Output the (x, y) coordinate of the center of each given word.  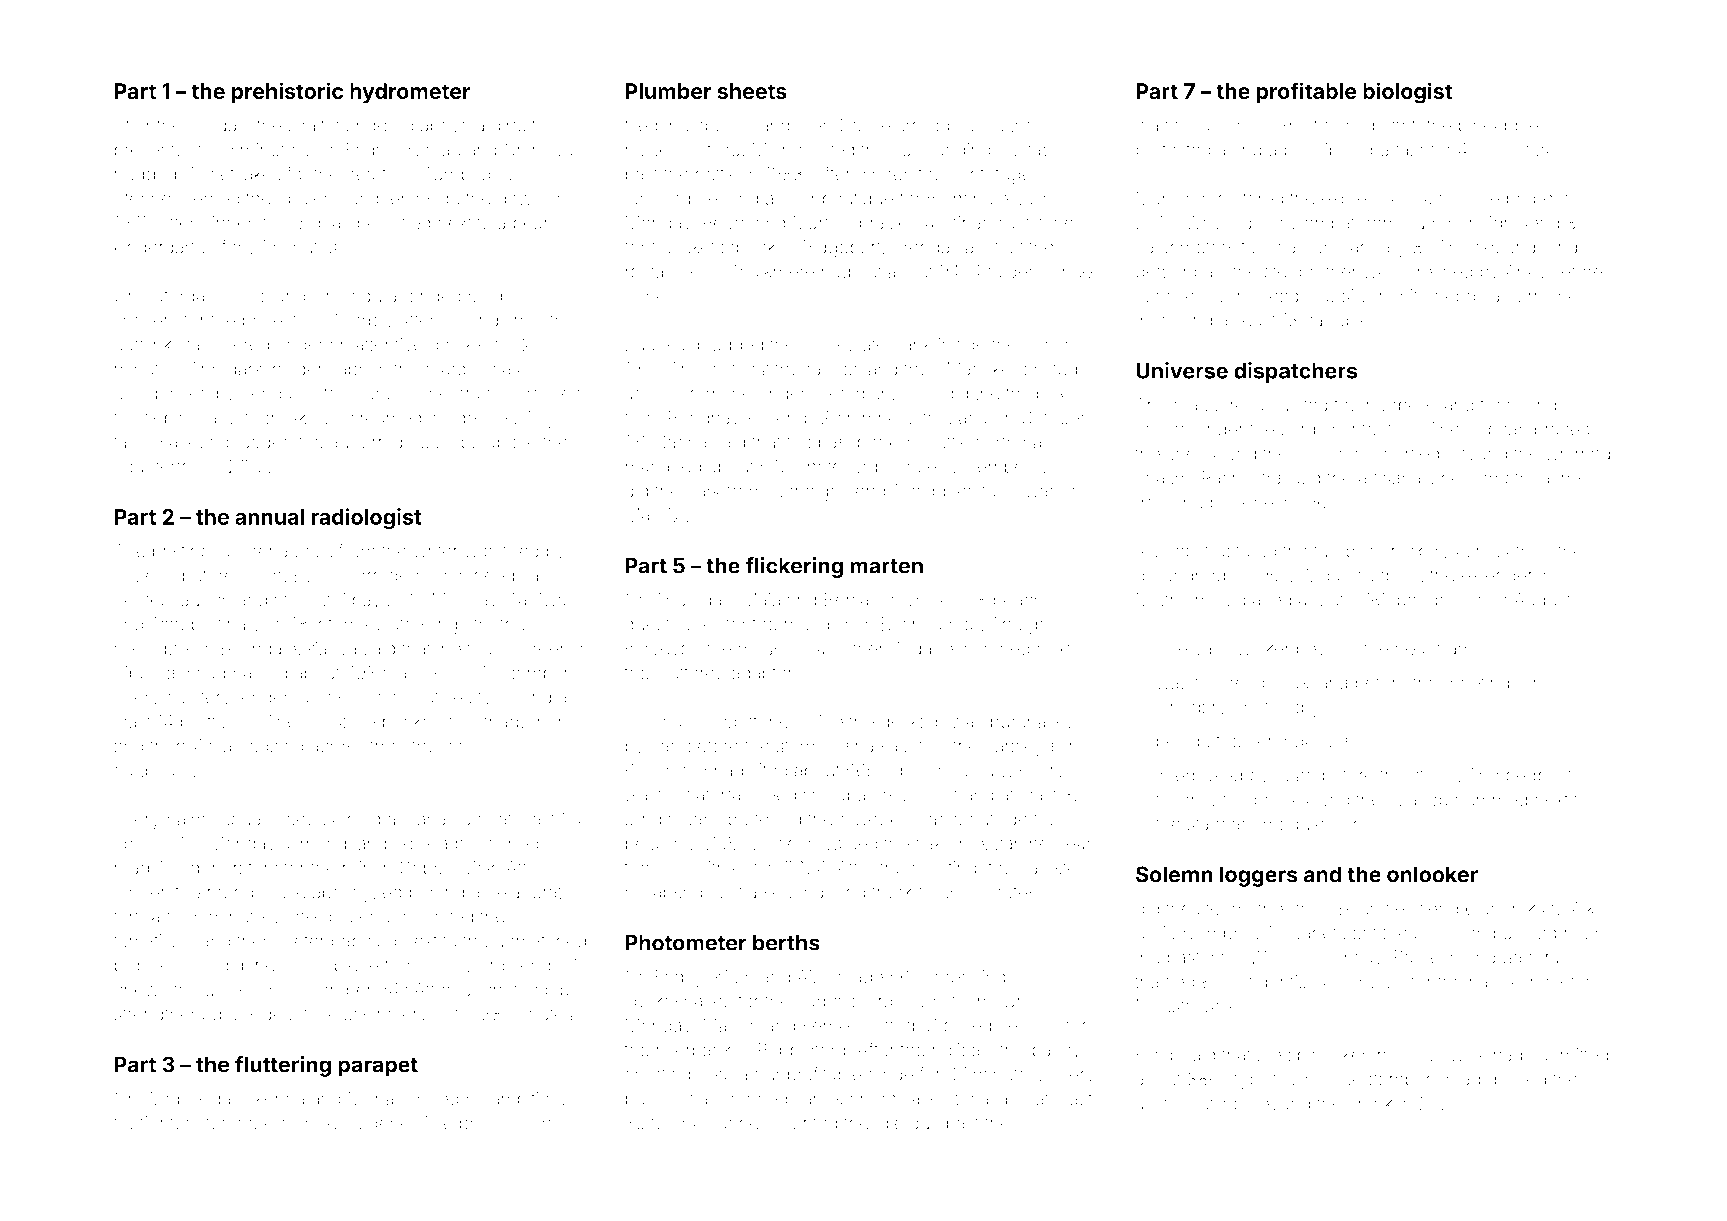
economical (876, 1099)
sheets (752, 91)
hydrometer (410, 93)
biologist (1407, 93)
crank (1370, 1104)
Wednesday (192, 1100)
